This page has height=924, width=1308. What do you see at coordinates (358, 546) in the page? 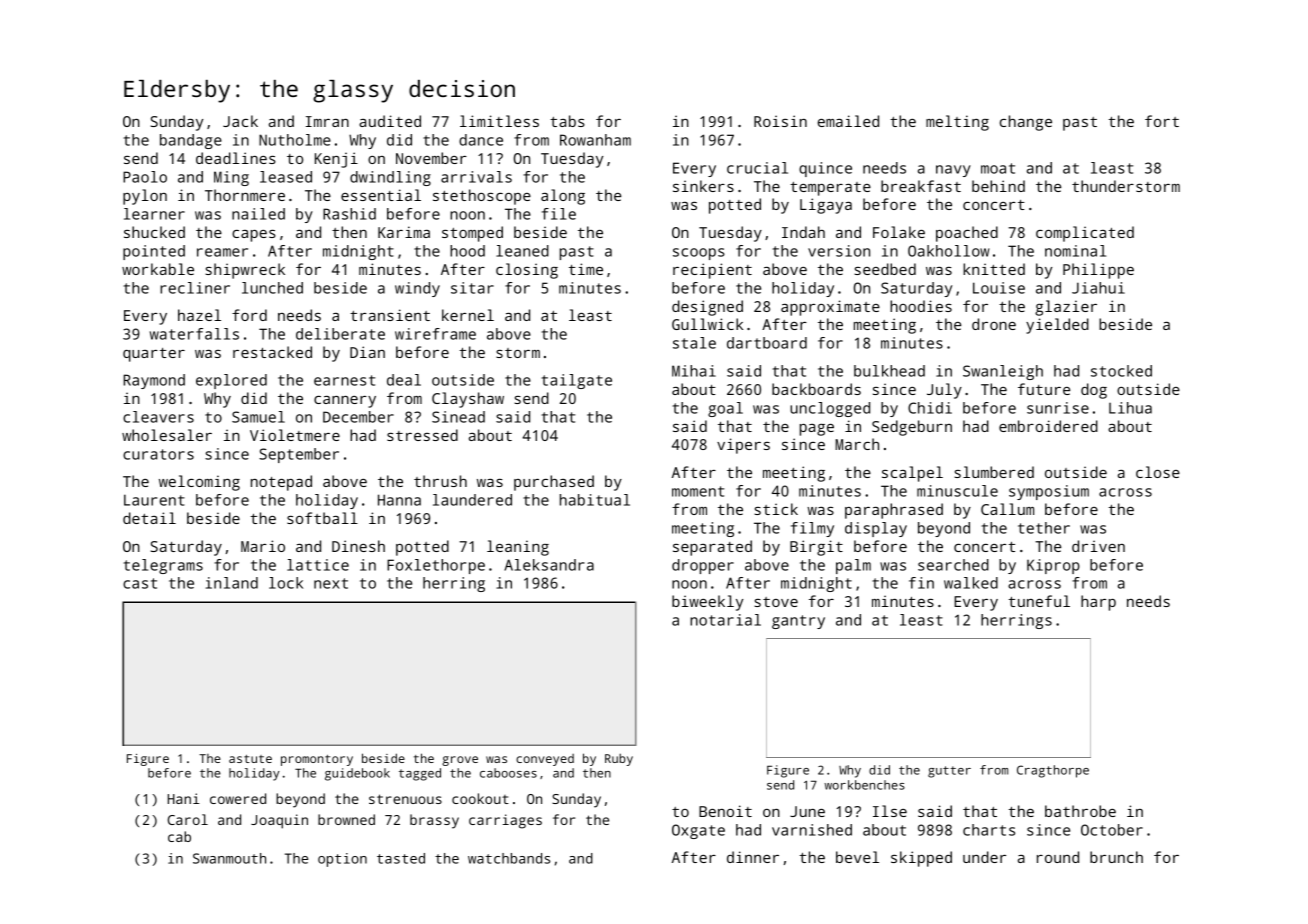
I see `Dinesh` at bounding box center [358, 546].
